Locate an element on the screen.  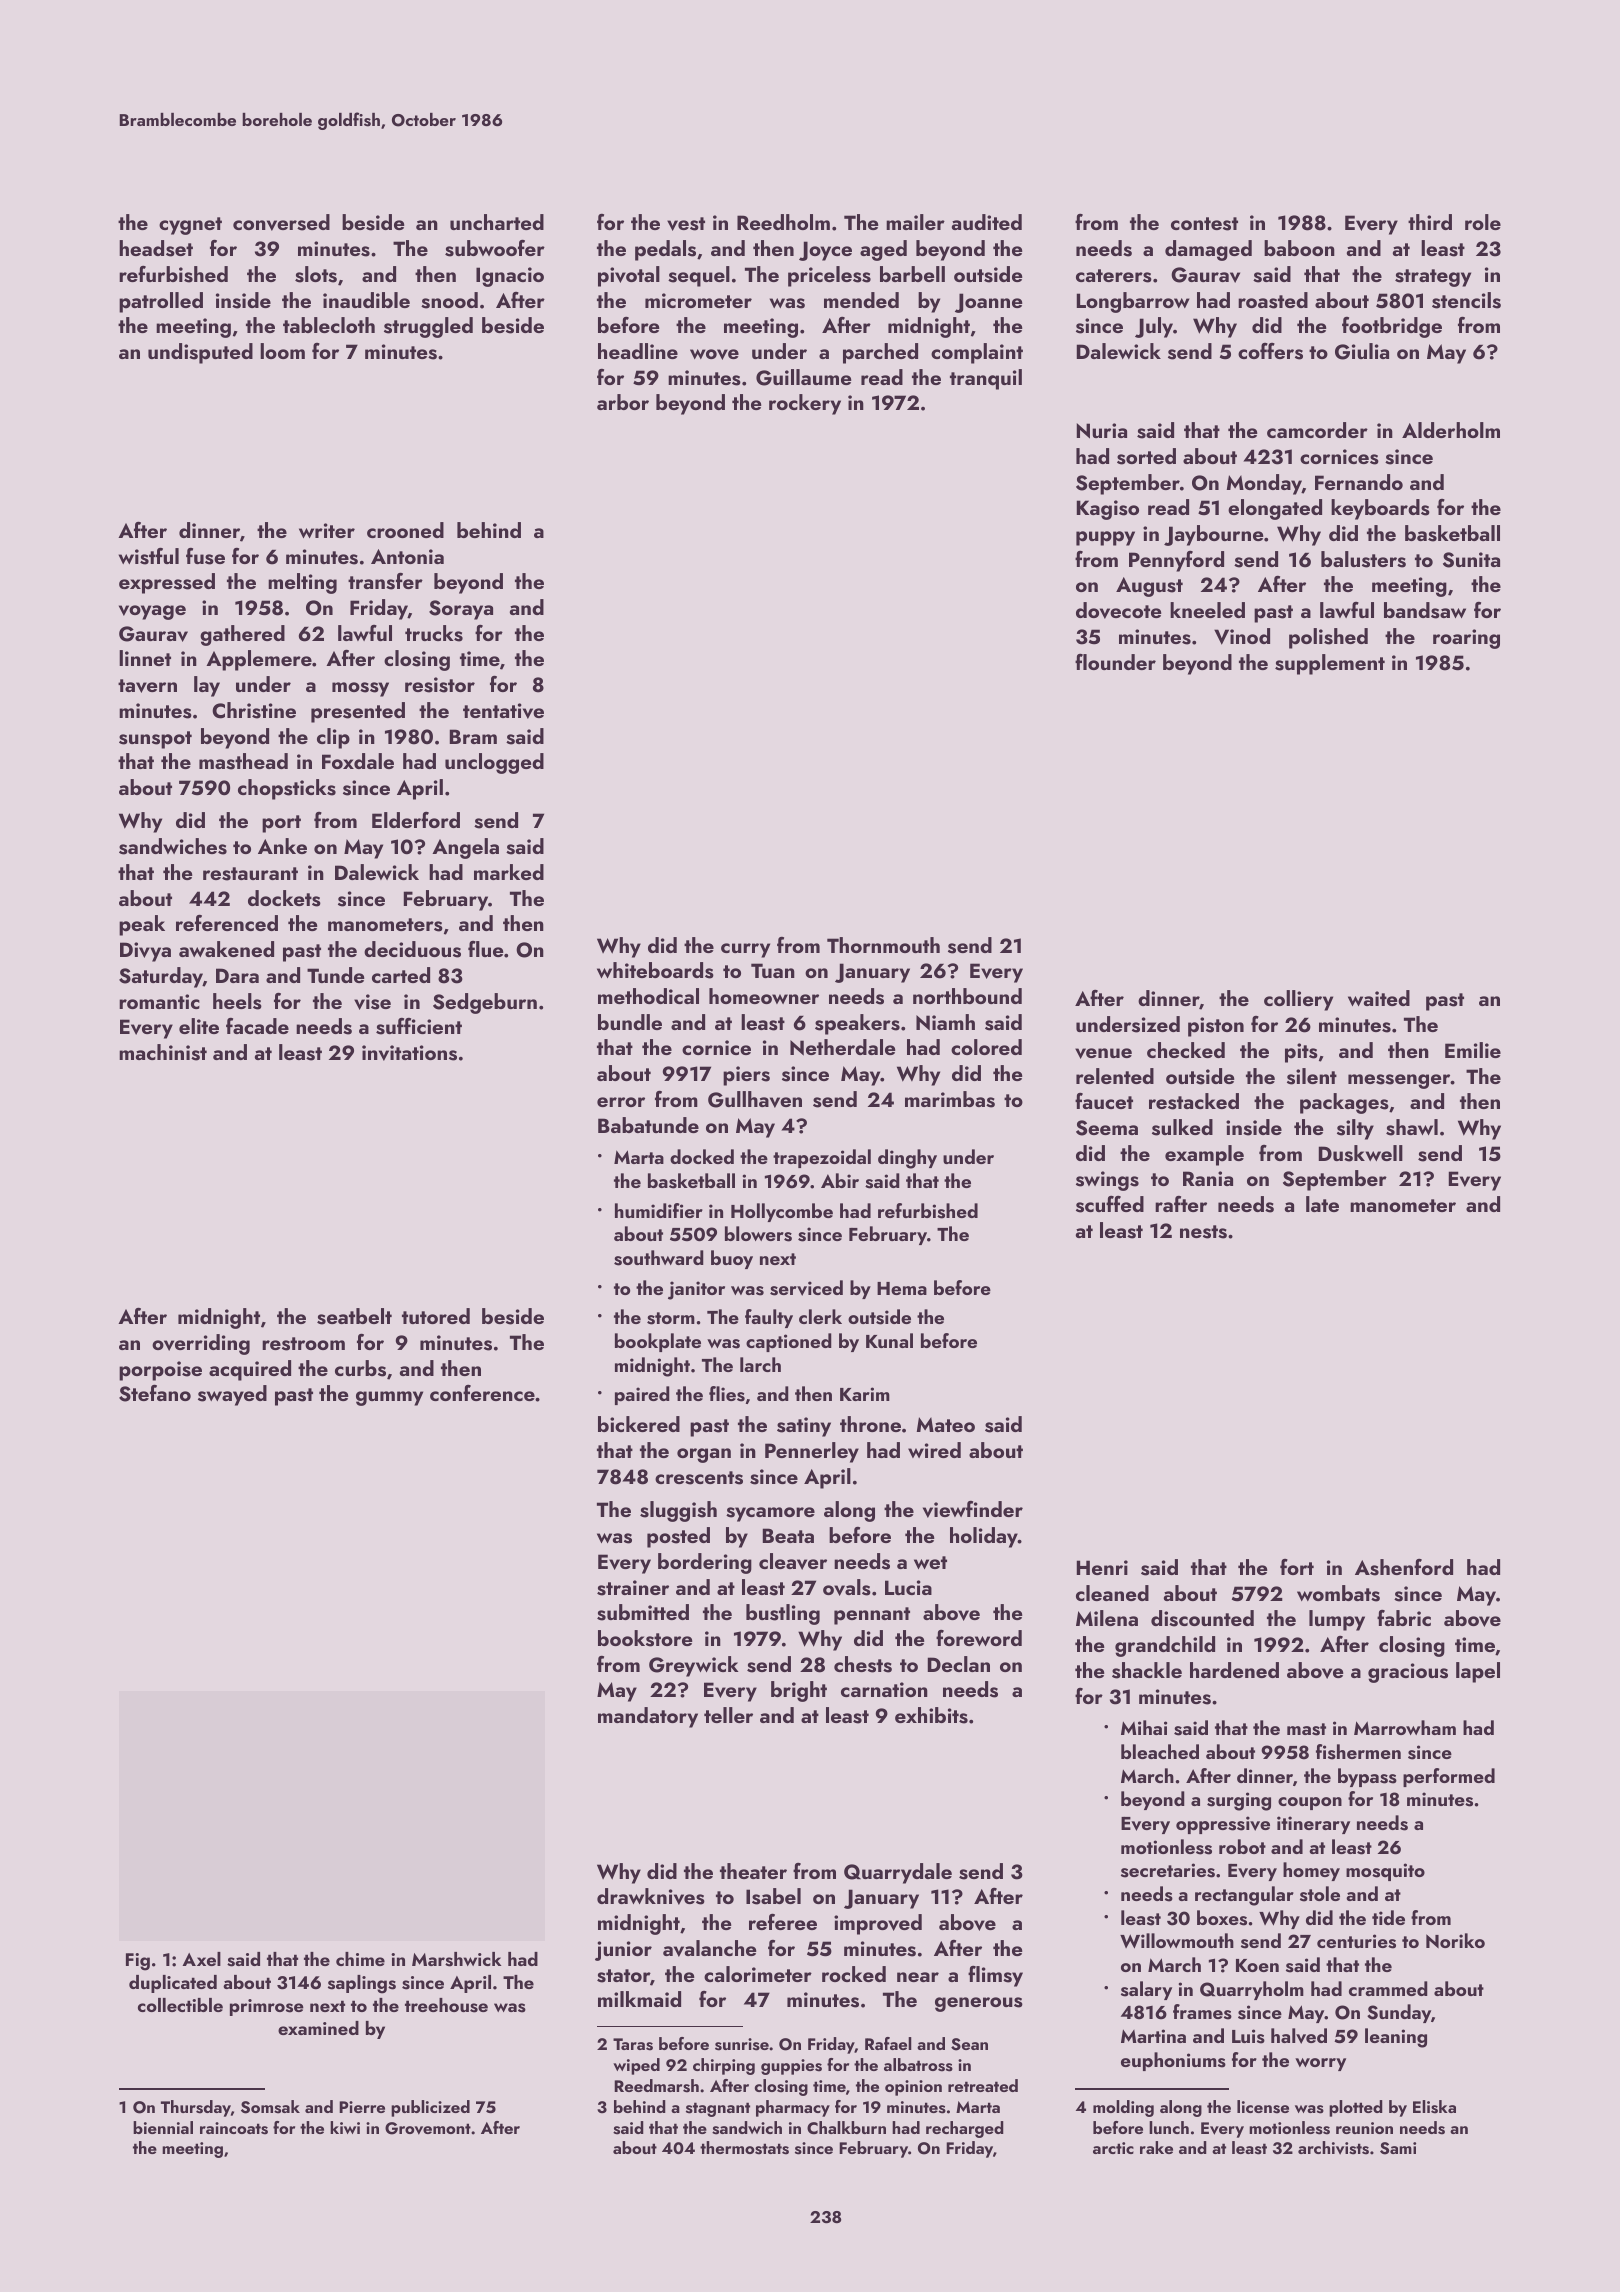
tentative is located at coordinates (503, 711).
